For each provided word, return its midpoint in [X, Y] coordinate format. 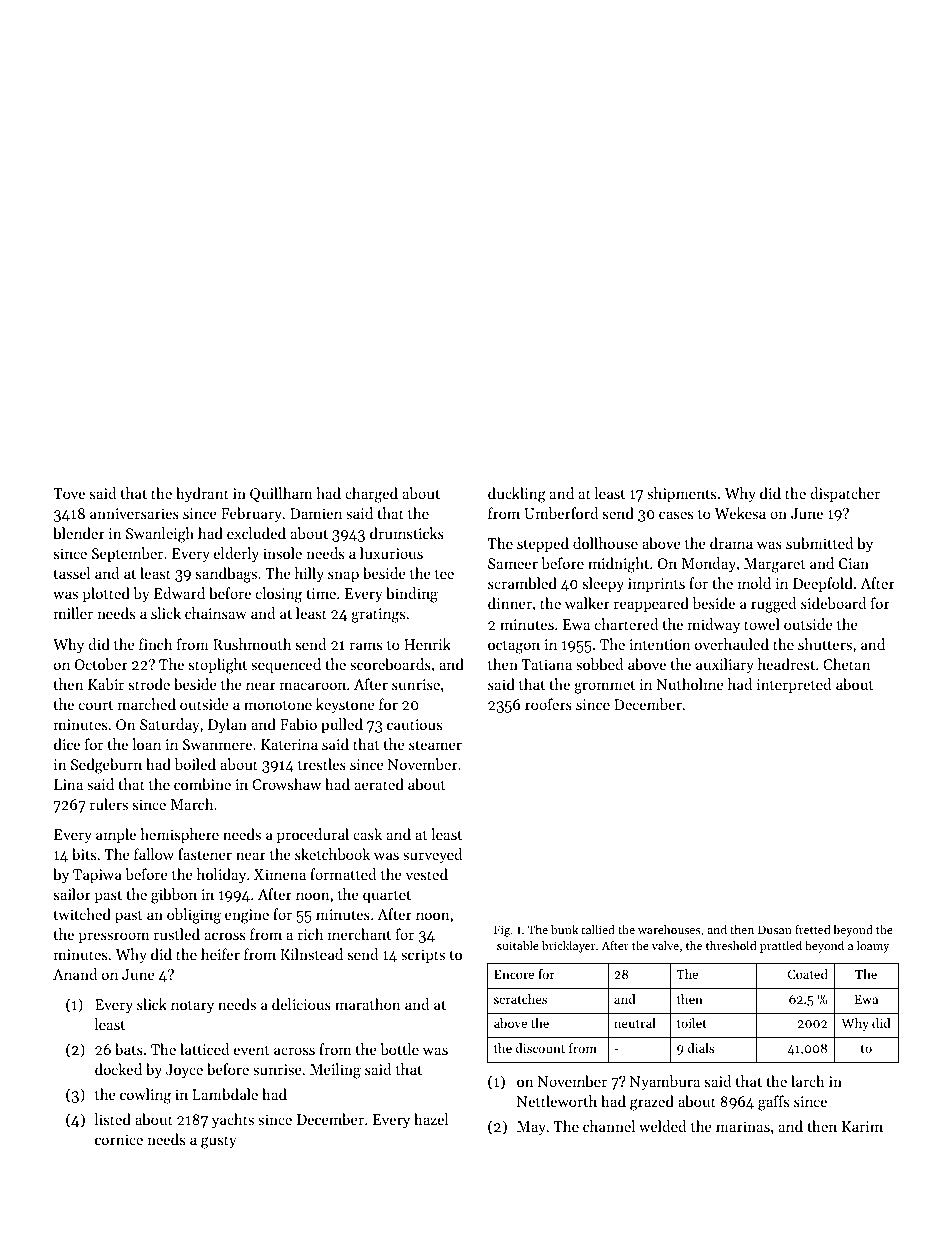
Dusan [775, 929]
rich [310, 934]
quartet [387, 897]
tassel [72, 573]
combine [202, 784]
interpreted [794, 685]
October [101, 664]
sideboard [833, 603]
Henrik [427, 644]
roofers [548, 704]
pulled [342, 725]
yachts [233, 1121]
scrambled [522, 583]
